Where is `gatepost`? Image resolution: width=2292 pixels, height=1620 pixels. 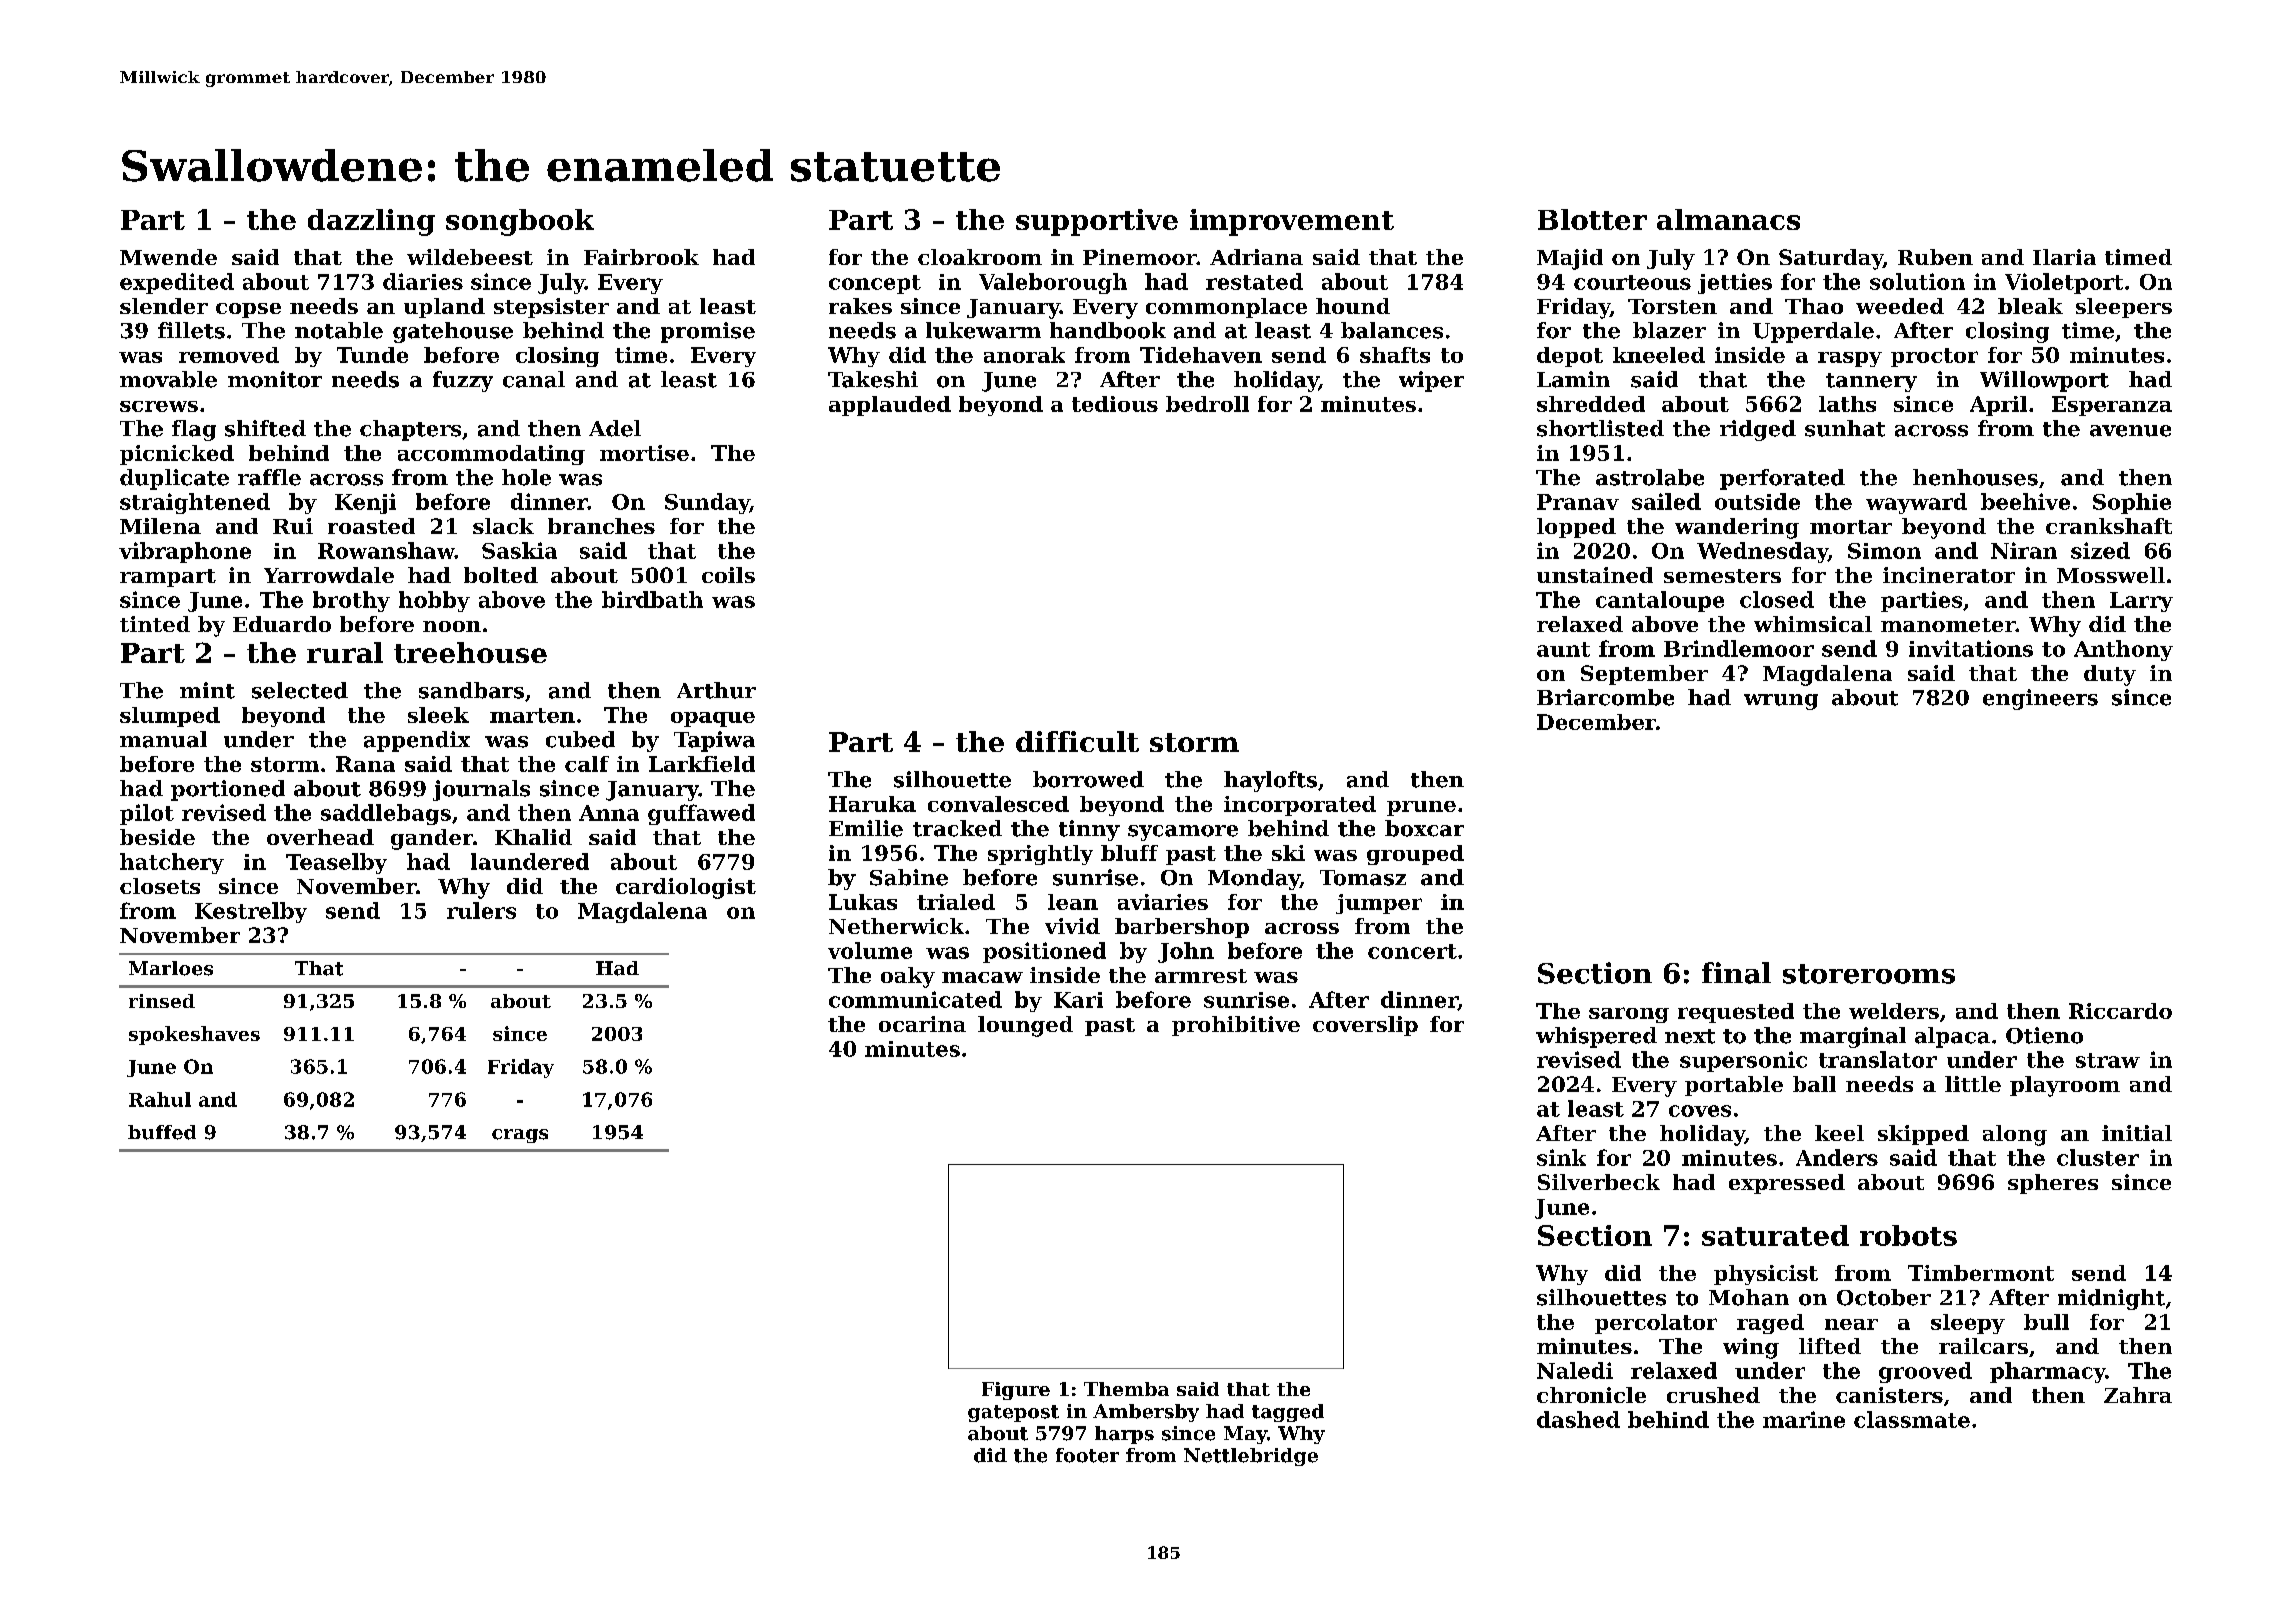 gatepost is located at coordinates (1013, 1413).
